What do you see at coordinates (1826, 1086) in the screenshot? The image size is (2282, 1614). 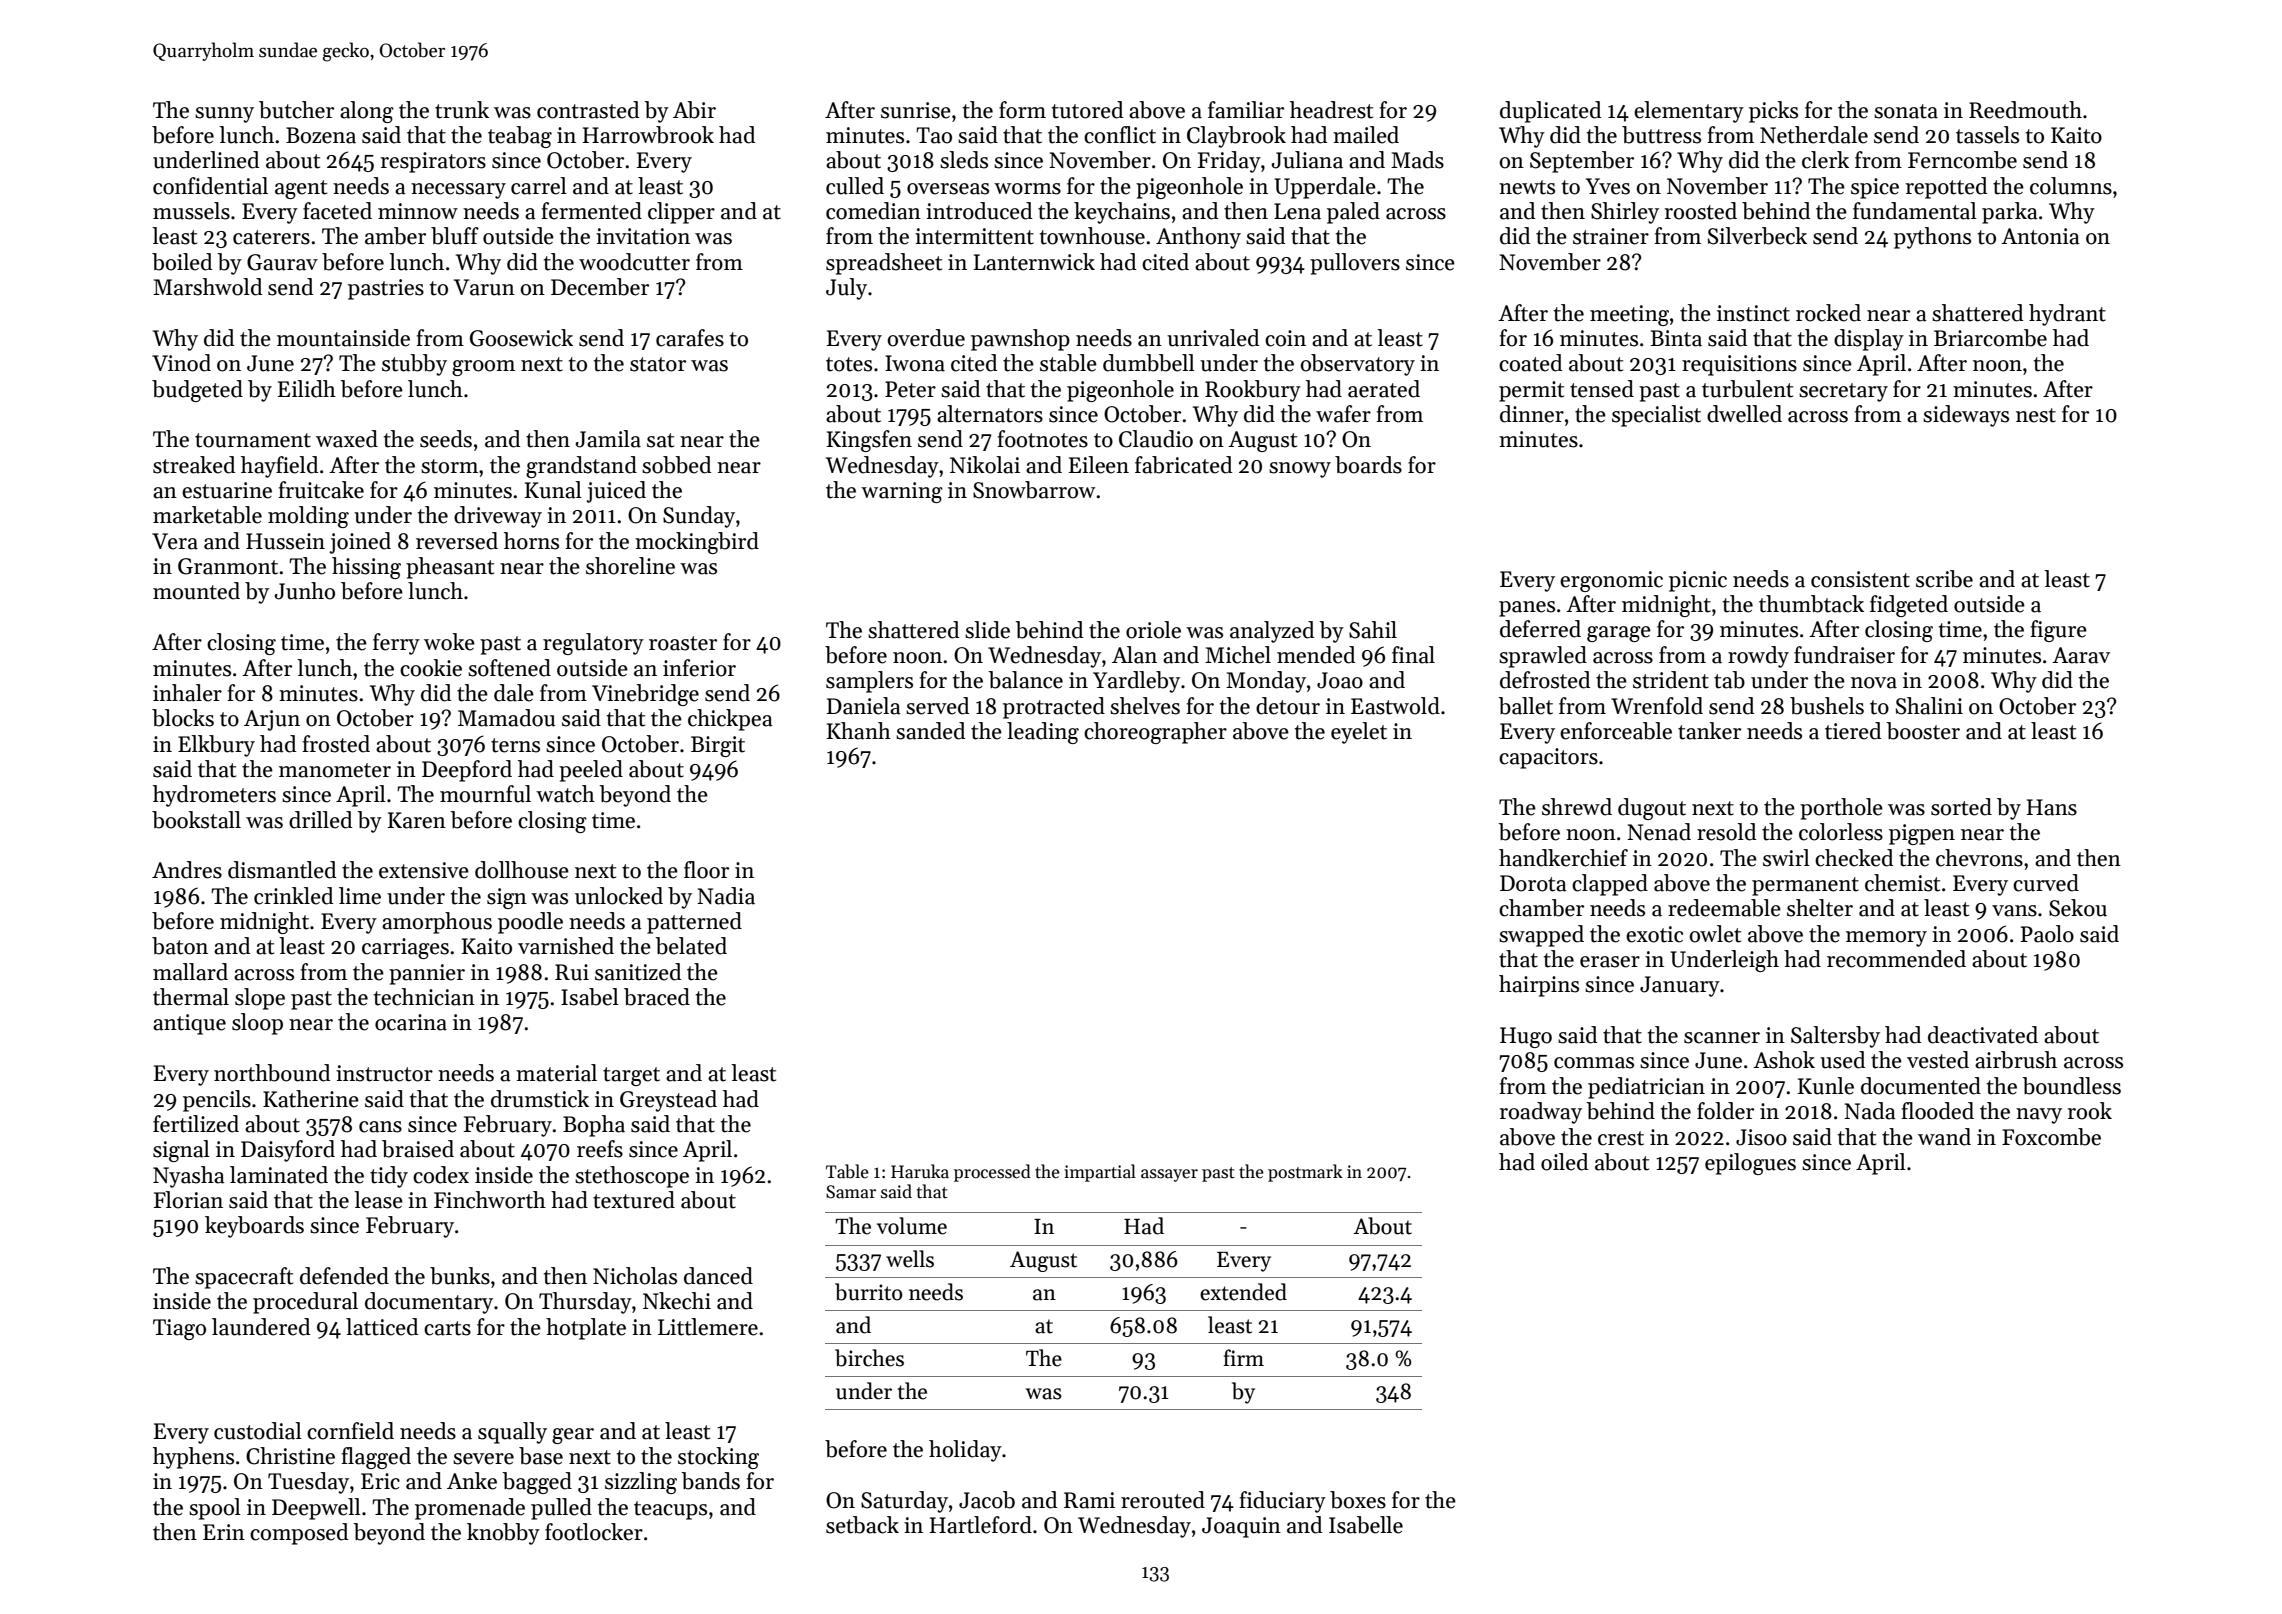 I see `Kunle` at bounding box center [1826, 1086].
